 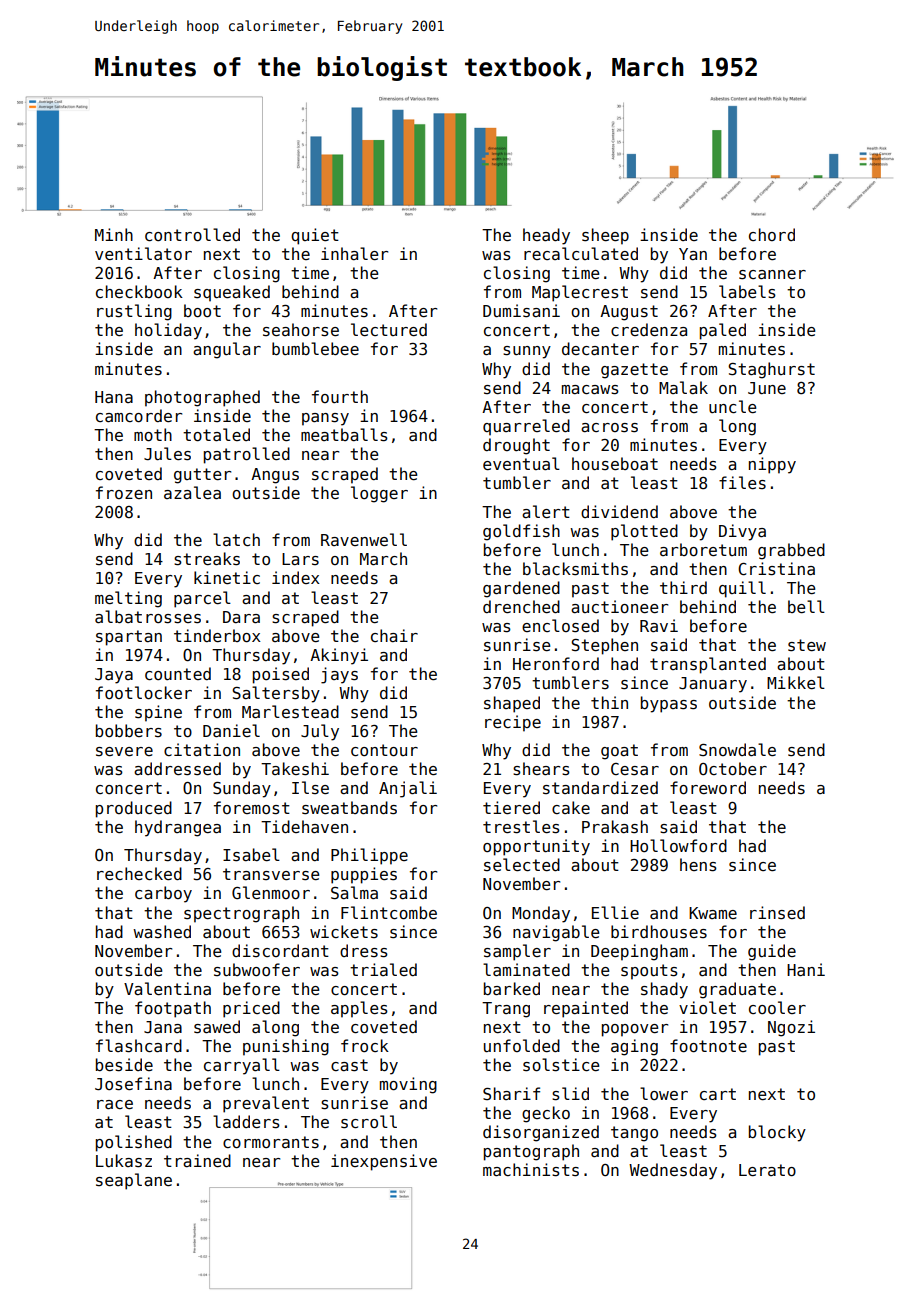 What do you see at coordinates (767, 1170) in the document?
I see `Lerato` at bounding box center [767, 1170].
